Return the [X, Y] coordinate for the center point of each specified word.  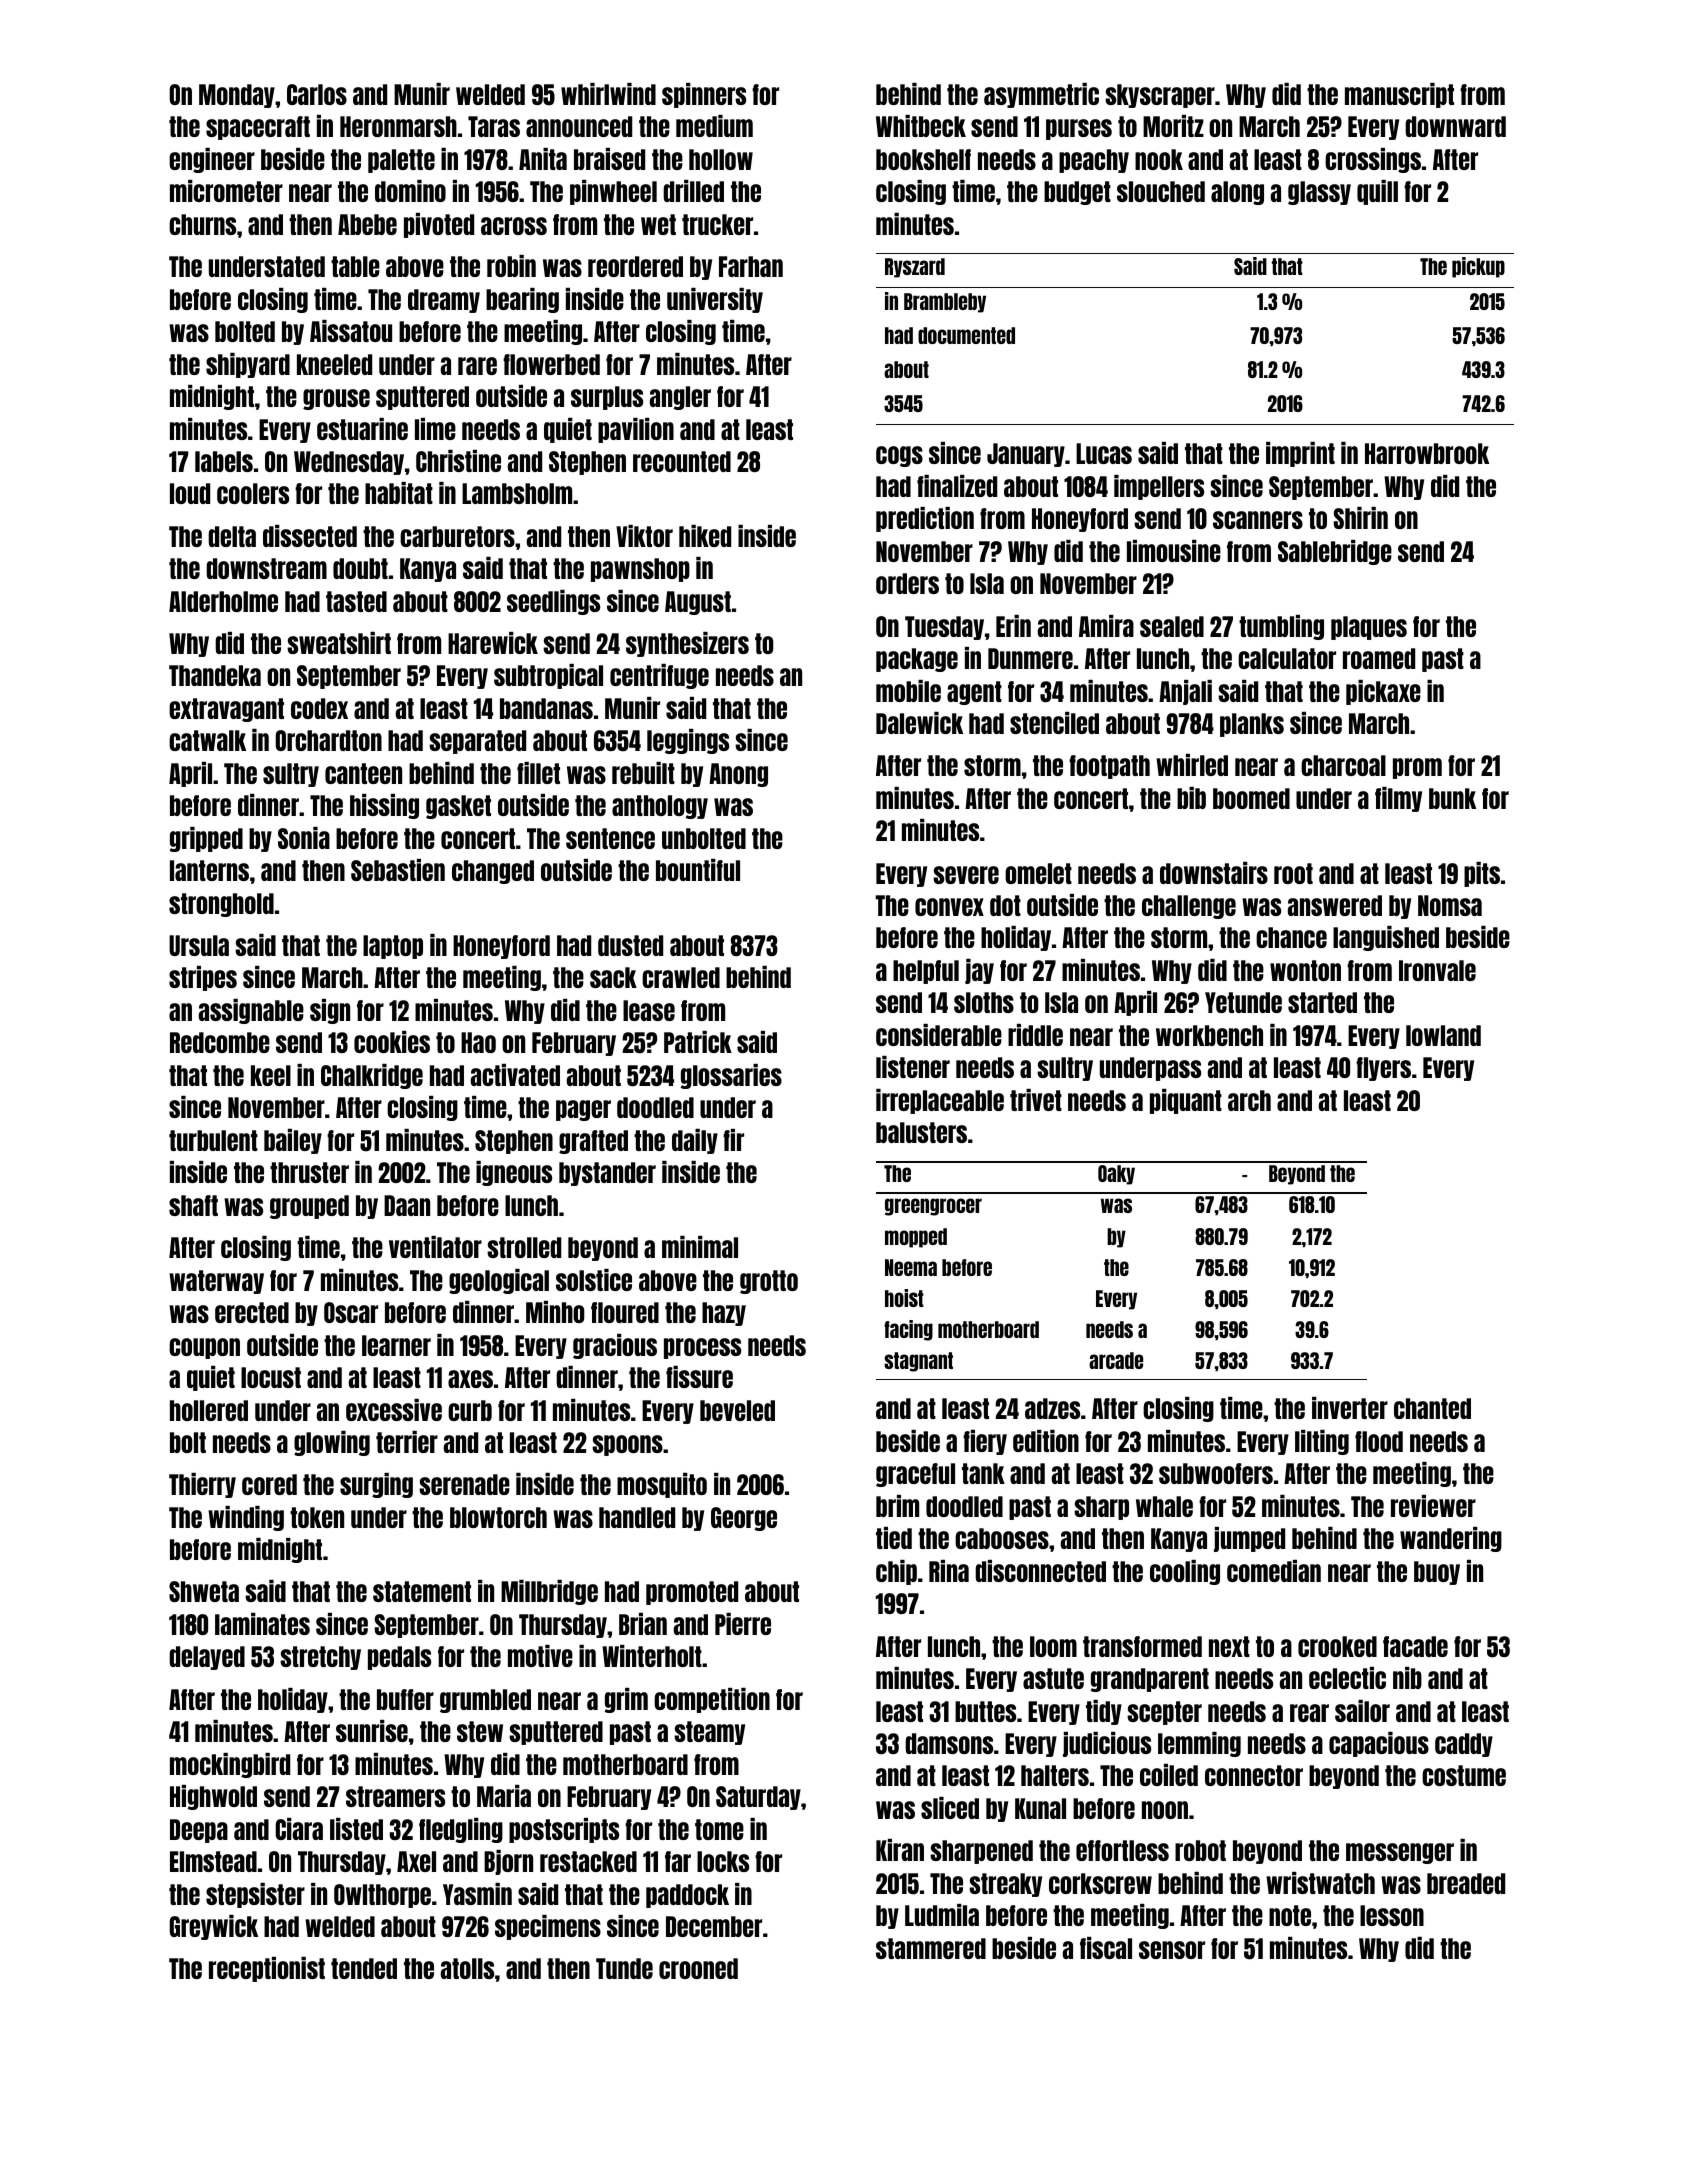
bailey [293, 1141]
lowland [1443, 1035]
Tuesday [944, 628]
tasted [356, 601]
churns [202, 224]
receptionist [267, 1969]
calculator [1287, 658]
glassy [1319, 193]
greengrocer [933, 1207]
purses [1079, 129]
